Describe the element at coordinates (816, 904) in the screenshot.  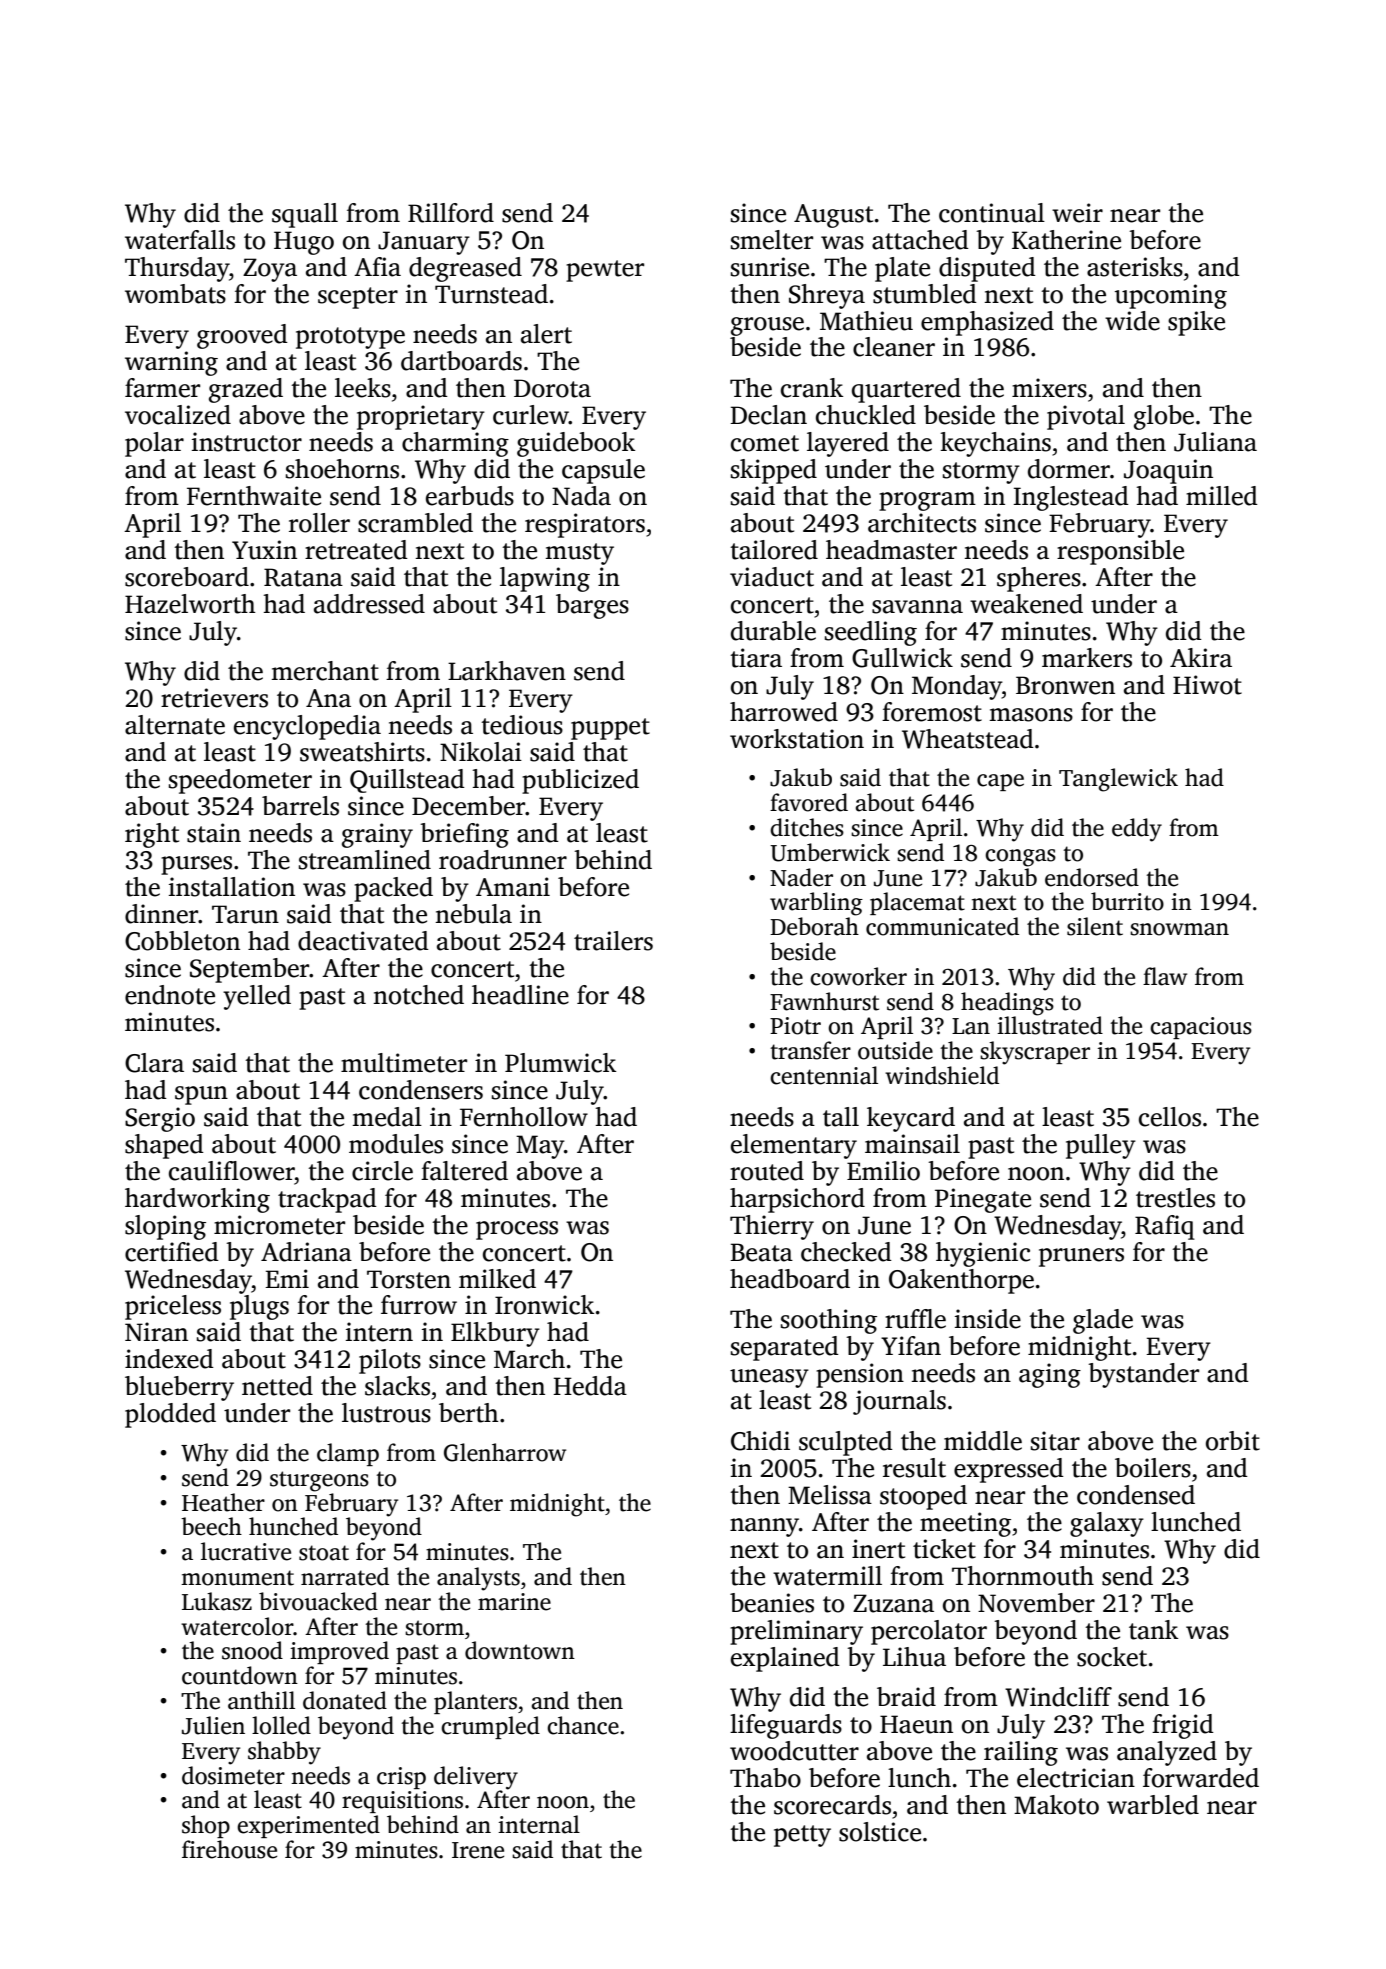
I see `warbling` at that location.
